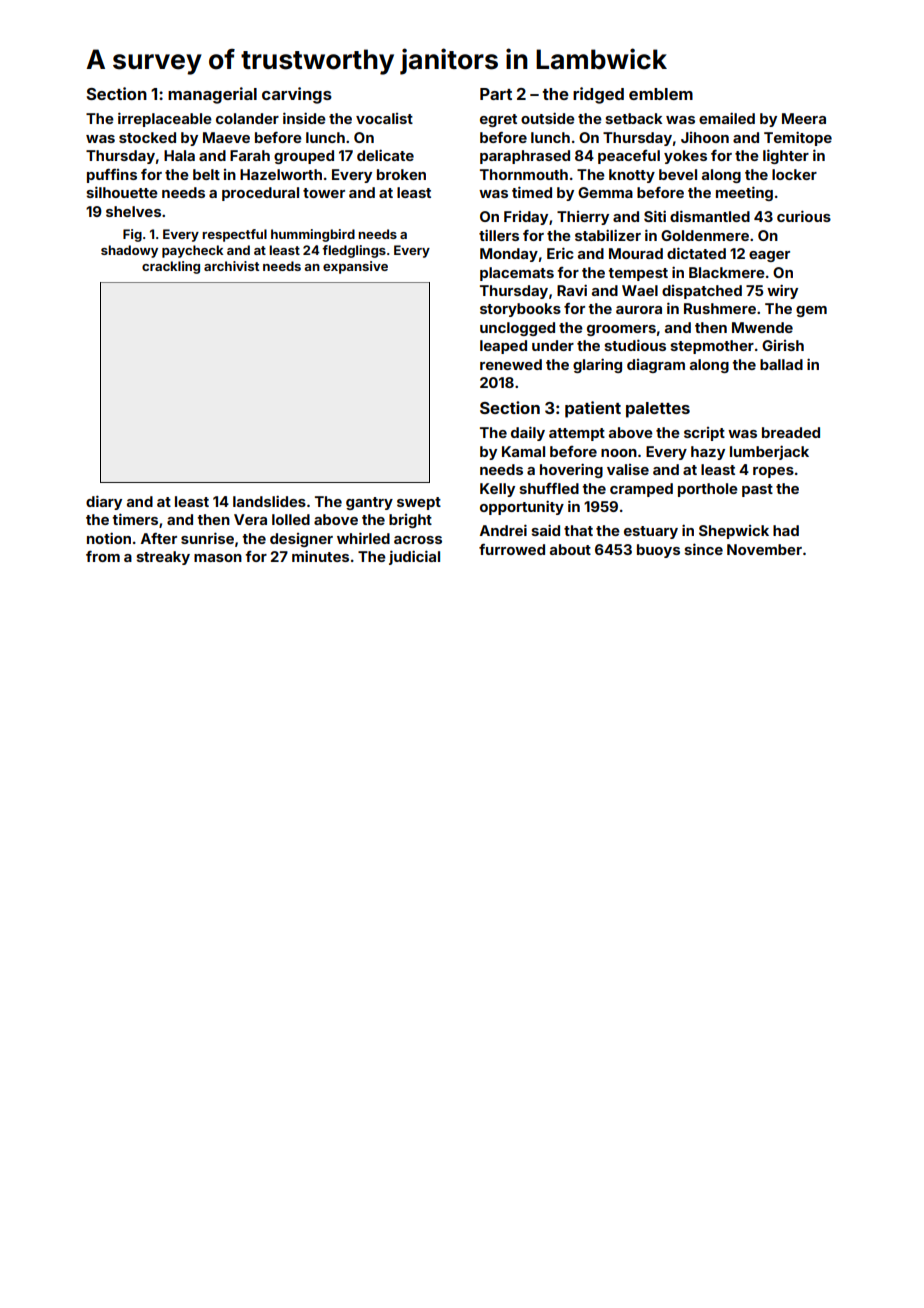  I want to click on Mwende, so click(762, 327).
